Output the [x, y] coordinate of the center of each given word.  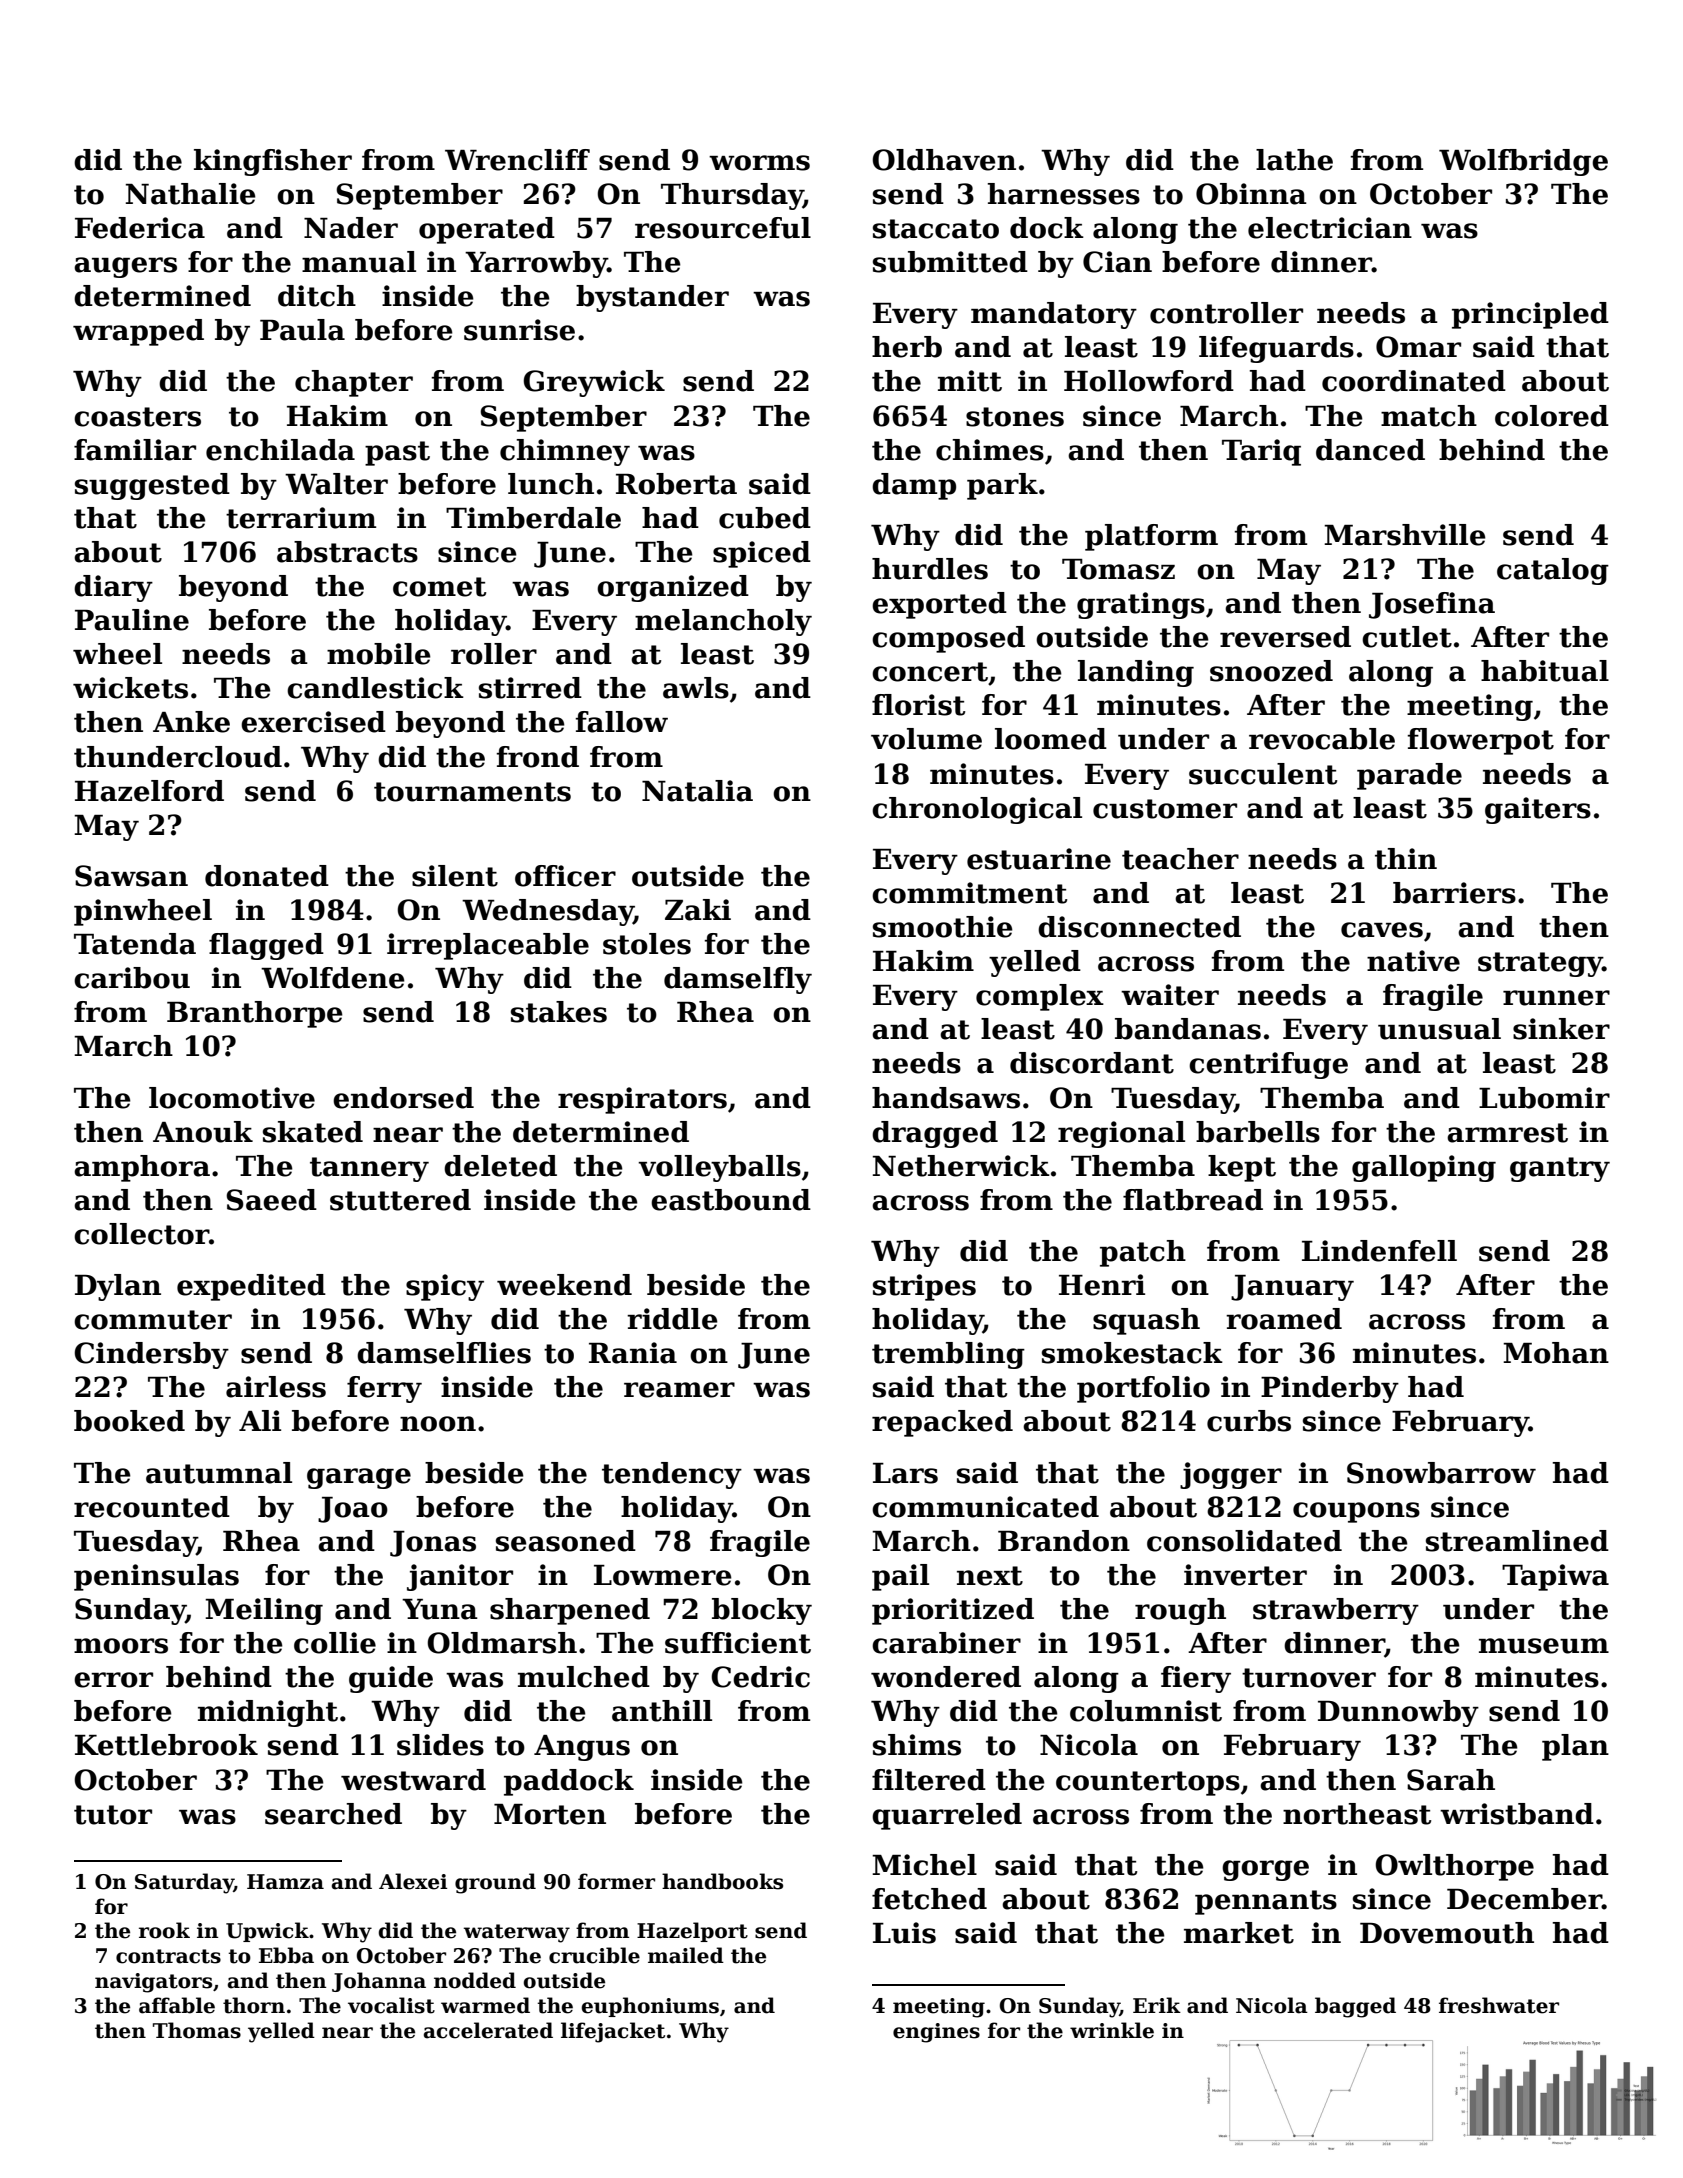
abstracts [347, 552]
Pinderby [1330, 1389]
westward [413, 1780]
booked [129, 1421]
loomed [1051, 739]
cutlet [1407, 637]
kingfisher [273, 162]
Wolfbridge [1523, 162]
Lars [905, 1473]
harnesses [1064, 194]
